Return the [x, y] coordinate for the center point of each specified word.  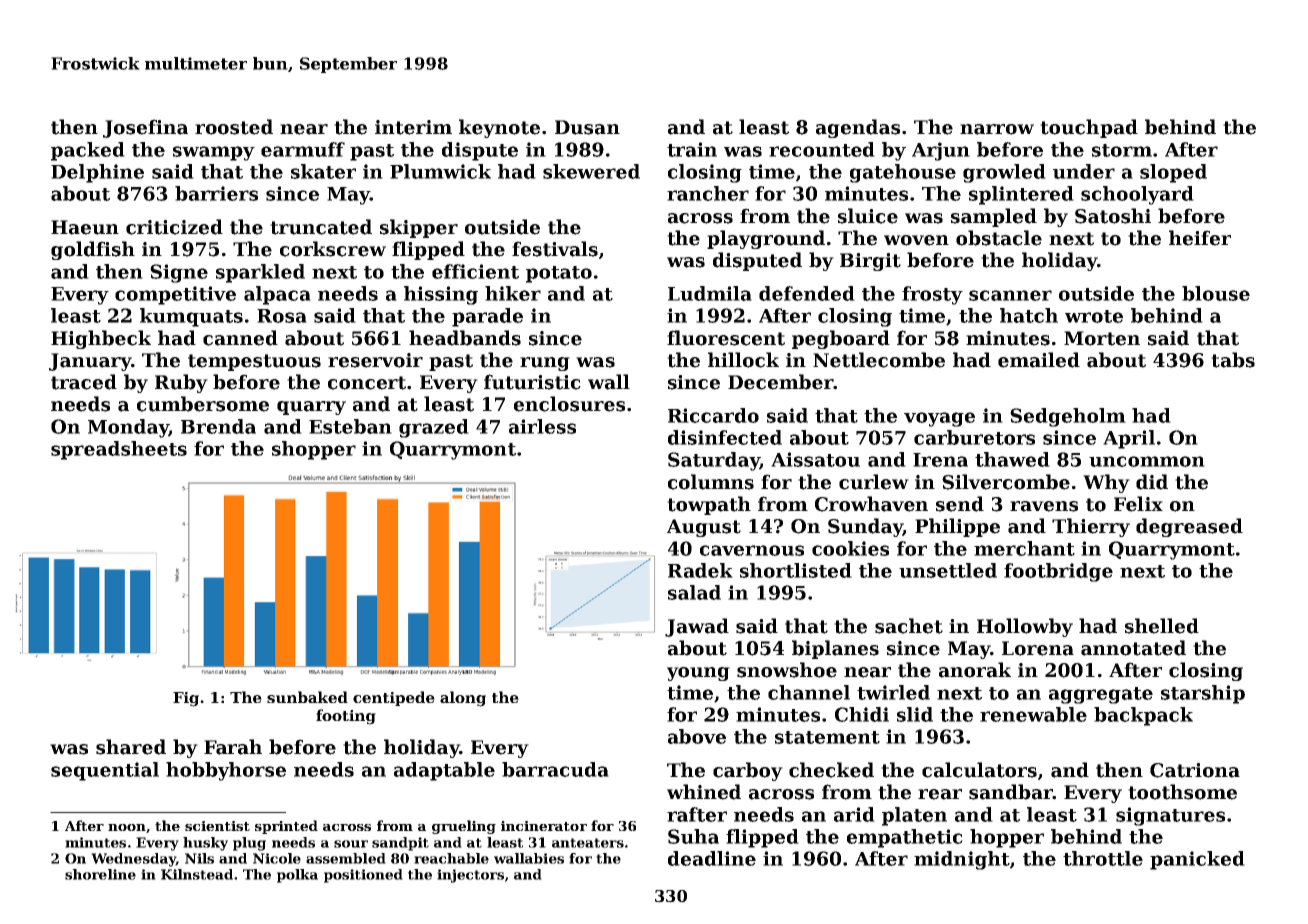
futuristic [532, 382]
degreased [1189, 527]
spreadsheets [119, 450]
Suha [693, 836]
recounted [822, 149]
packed [88, 151]
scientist [217, 826]
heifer [1200, 238]
